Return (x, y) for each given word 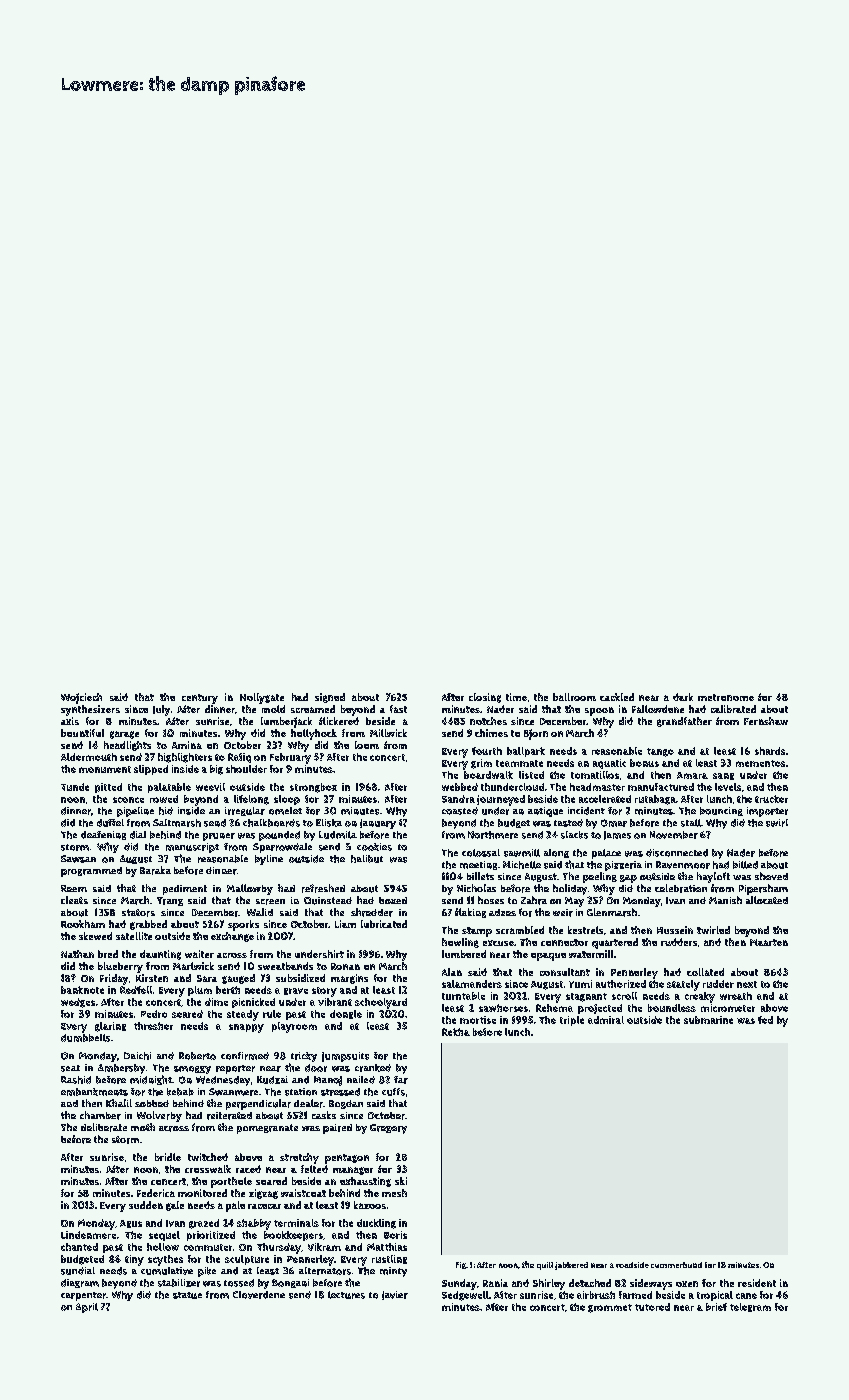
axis (70, 721)
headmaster (597, 787)
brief (716, 1307)
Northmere (493, 835)
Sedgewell (465, 1296)
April (87, 1308)
